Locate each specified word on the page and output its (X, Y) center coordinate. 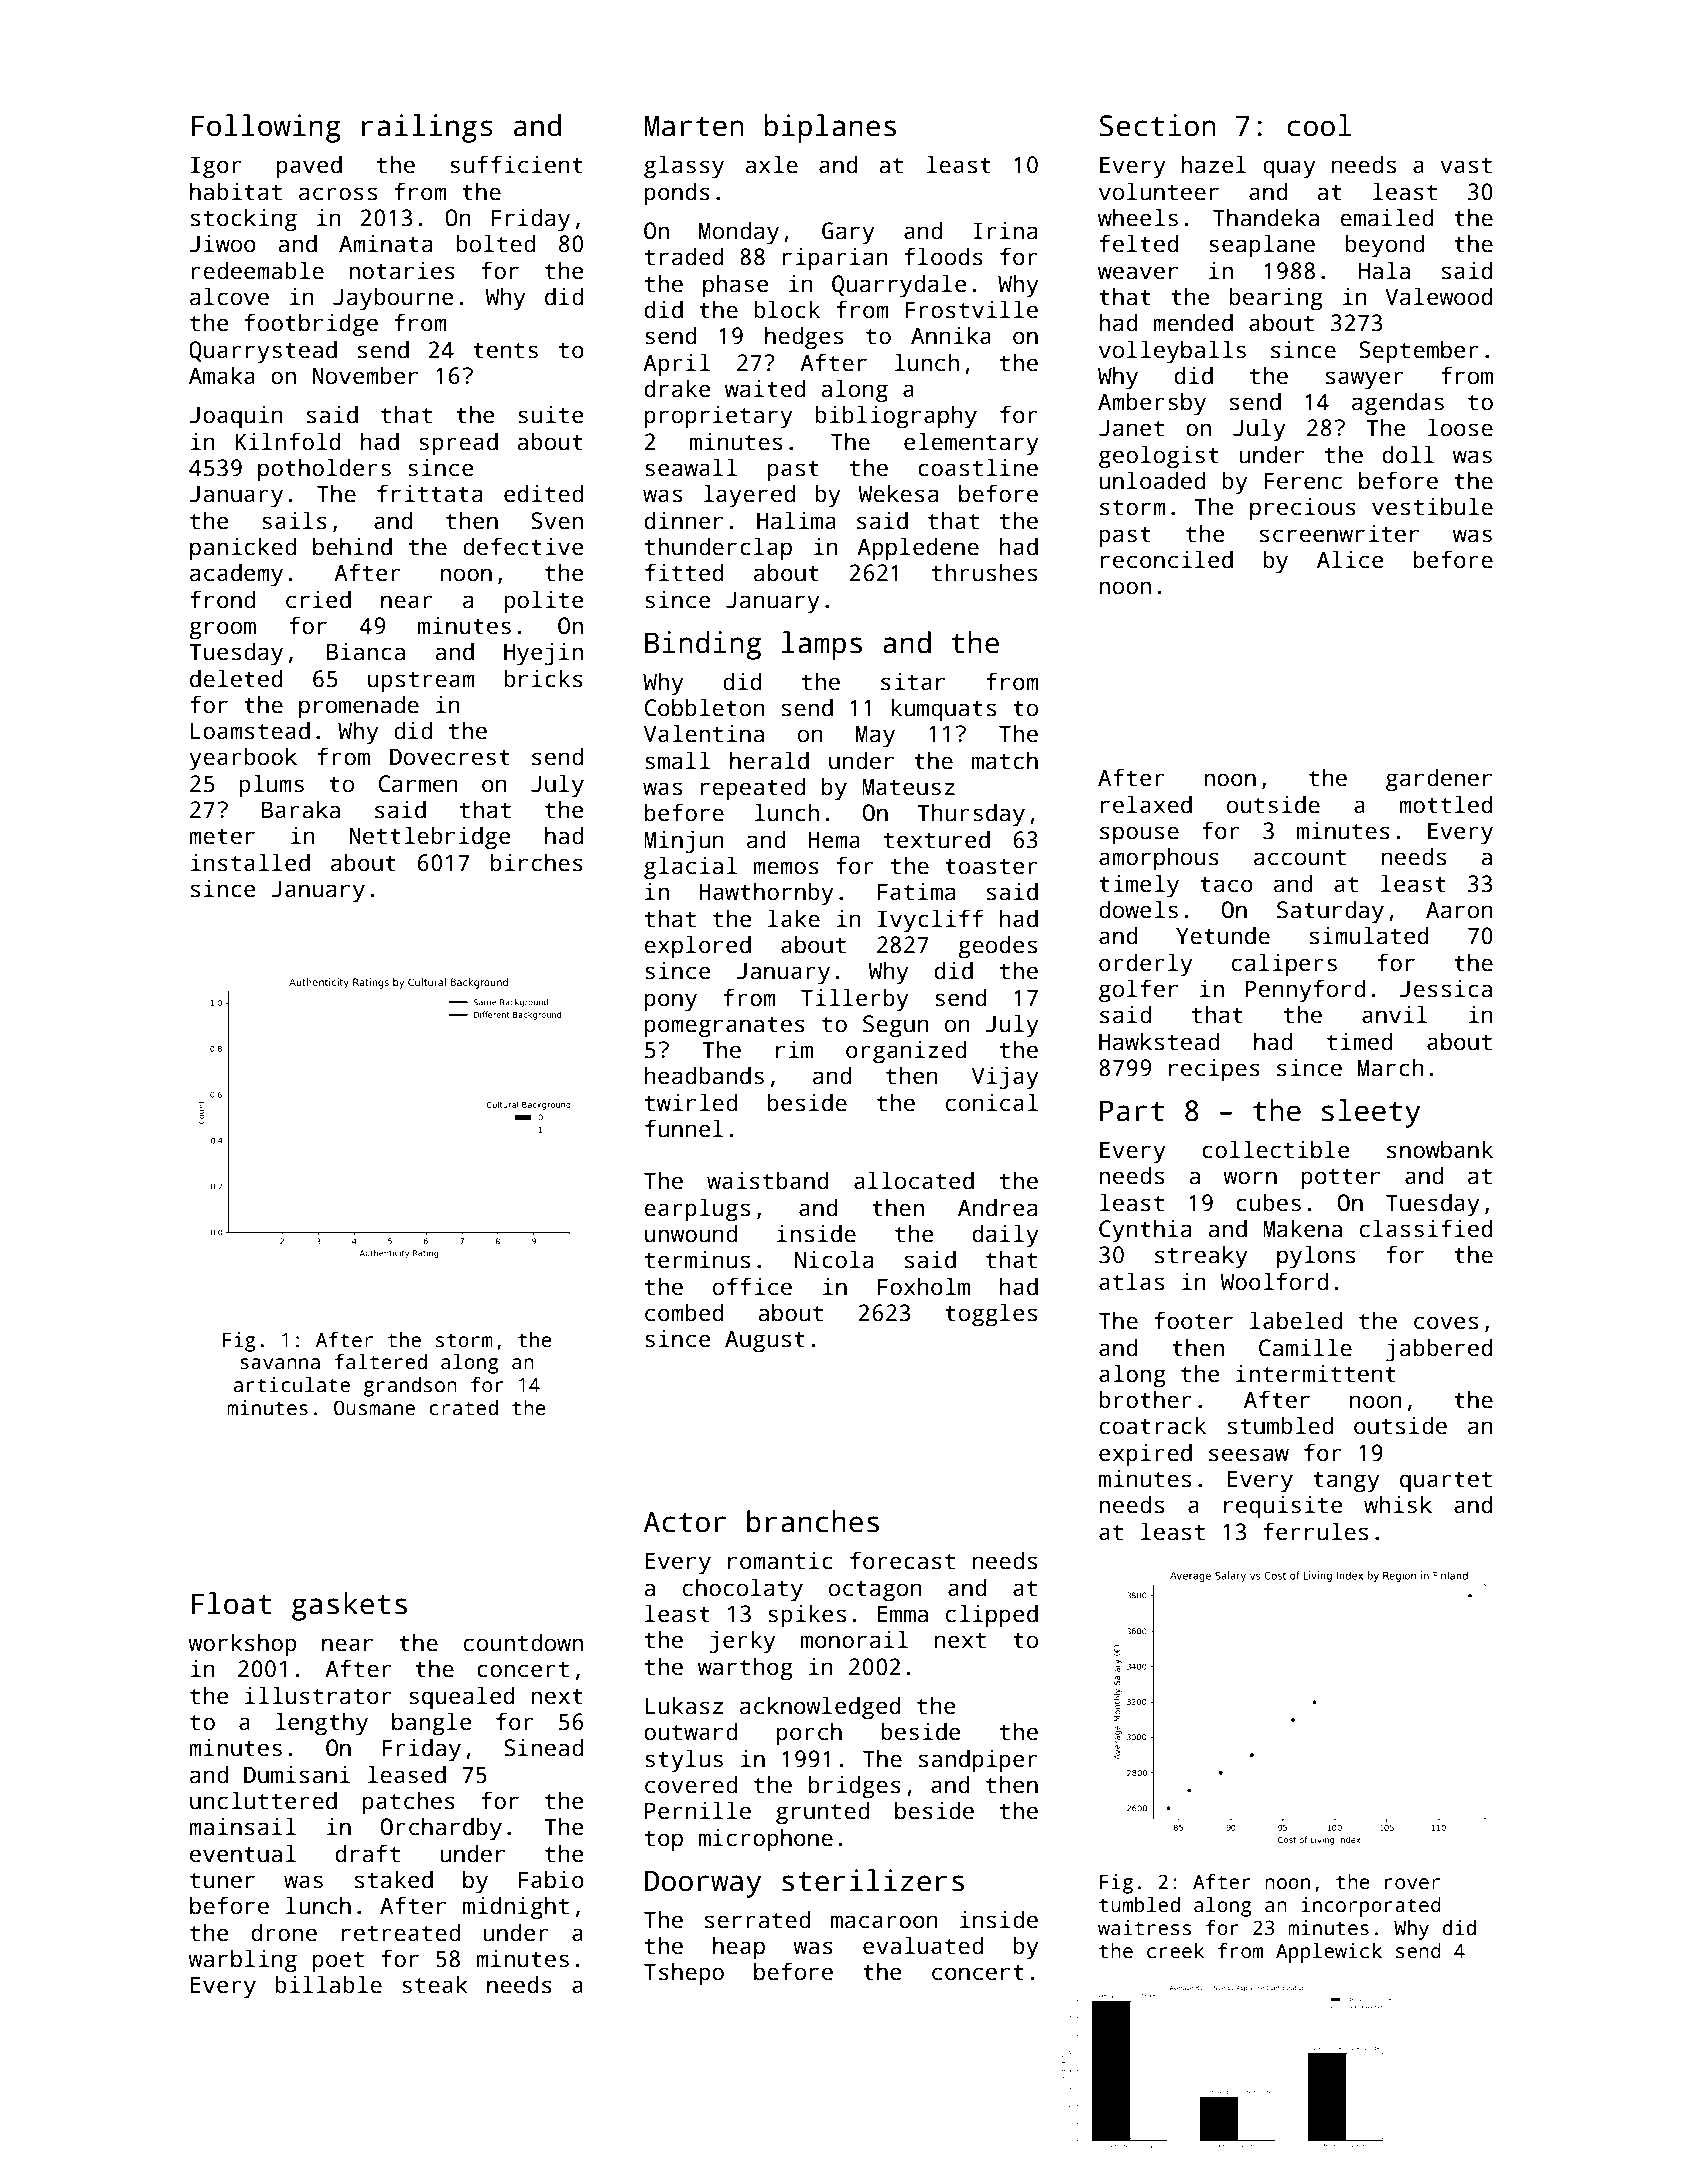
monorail (854, 1639)
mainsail (242, 1826)
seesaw (1249, 1455)
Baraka (300, 809)
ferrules (1315, 1531)
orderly (1145, 965)
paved (309, 167)
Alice (1350, 559)
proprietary (718, 417)
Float (231, 1603)
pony (671, 1002)
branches (813, 1521)
